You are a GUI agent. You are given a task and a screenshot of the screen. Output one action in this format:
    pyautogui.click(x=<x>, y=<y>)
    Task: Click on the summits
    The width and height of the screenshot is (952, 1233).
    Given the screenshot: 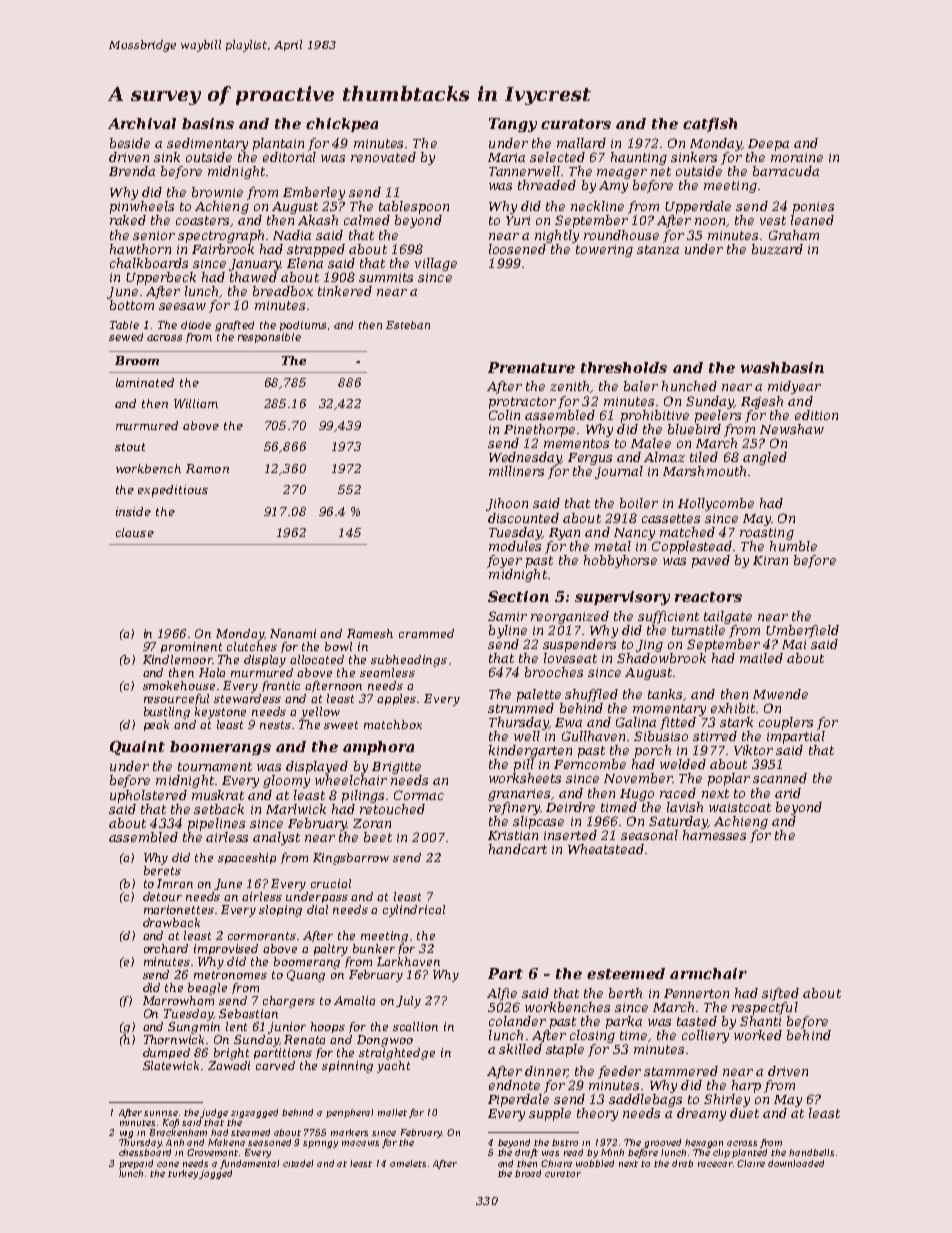 What is the action you would take?
    pyautogui.click(x=386, y=277)
